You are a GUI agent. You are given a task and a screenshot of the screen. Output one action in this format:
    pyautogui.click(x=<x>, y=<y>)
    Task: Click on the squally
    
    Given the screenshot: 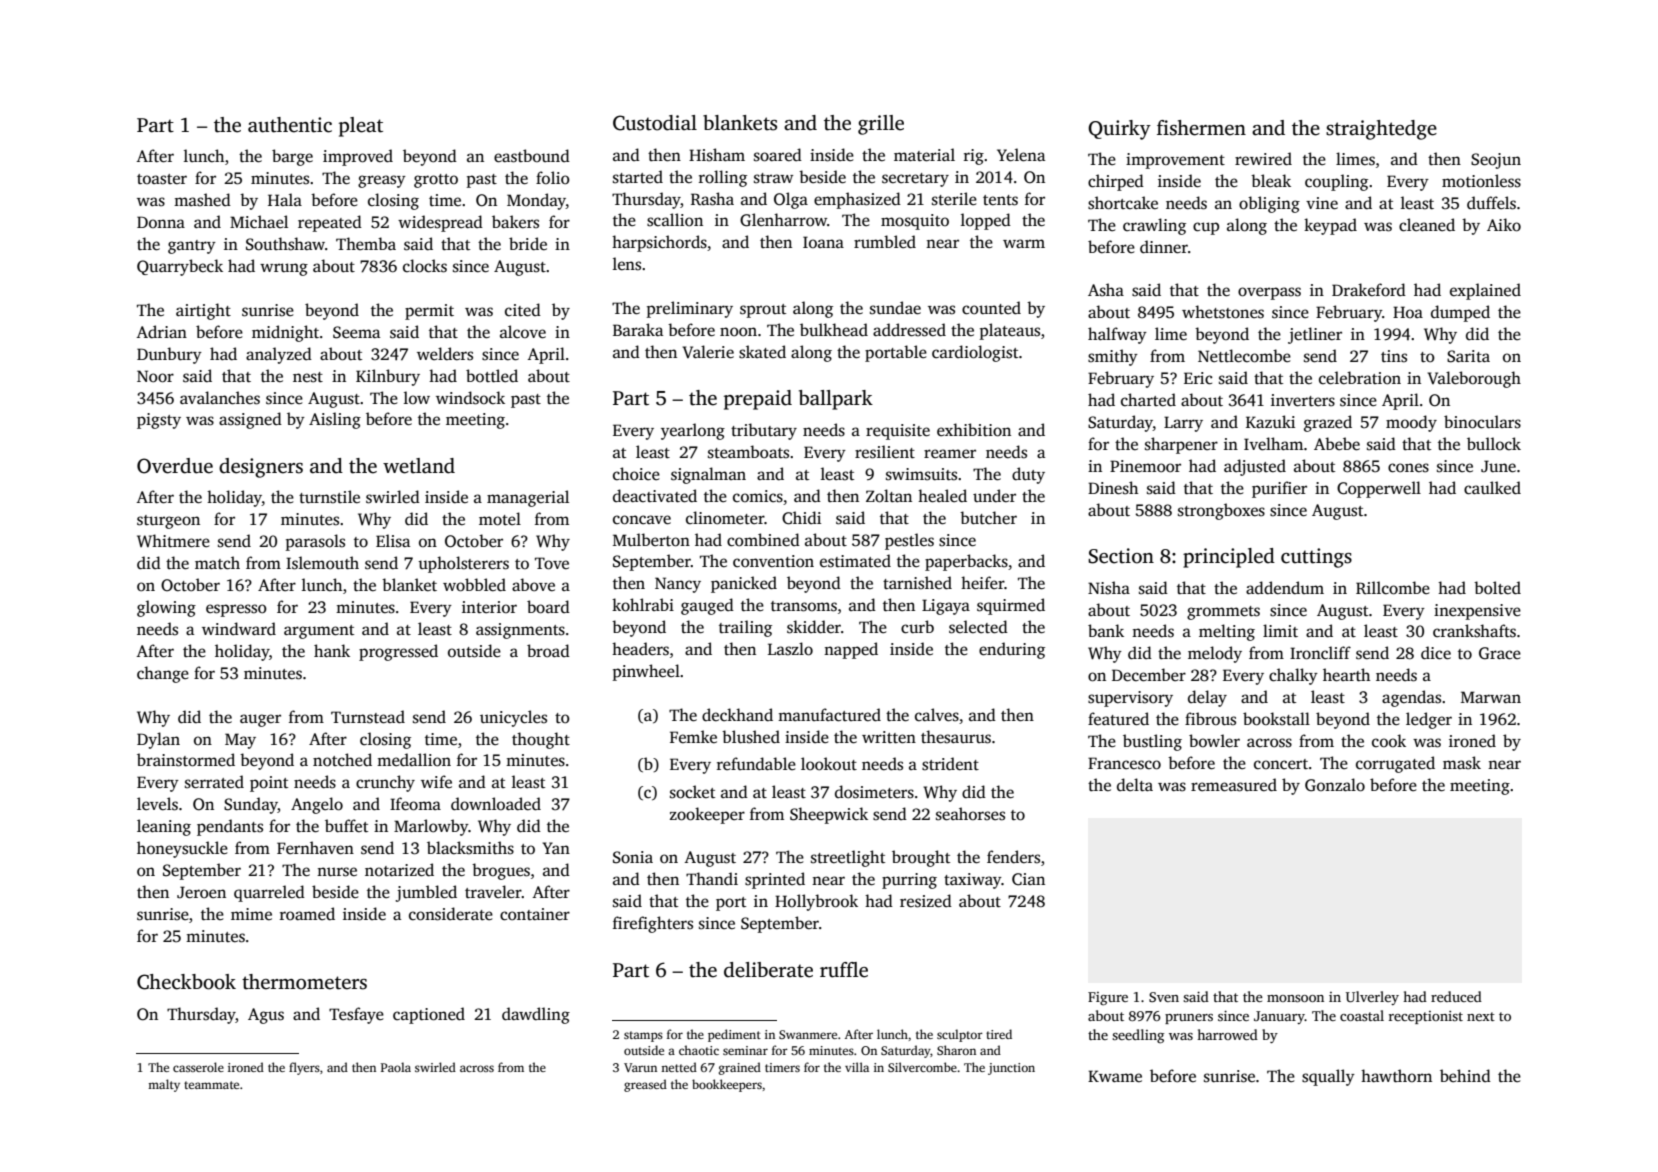 What is the action you would take?
    pyautogui.click(x=1328, y=1077)
